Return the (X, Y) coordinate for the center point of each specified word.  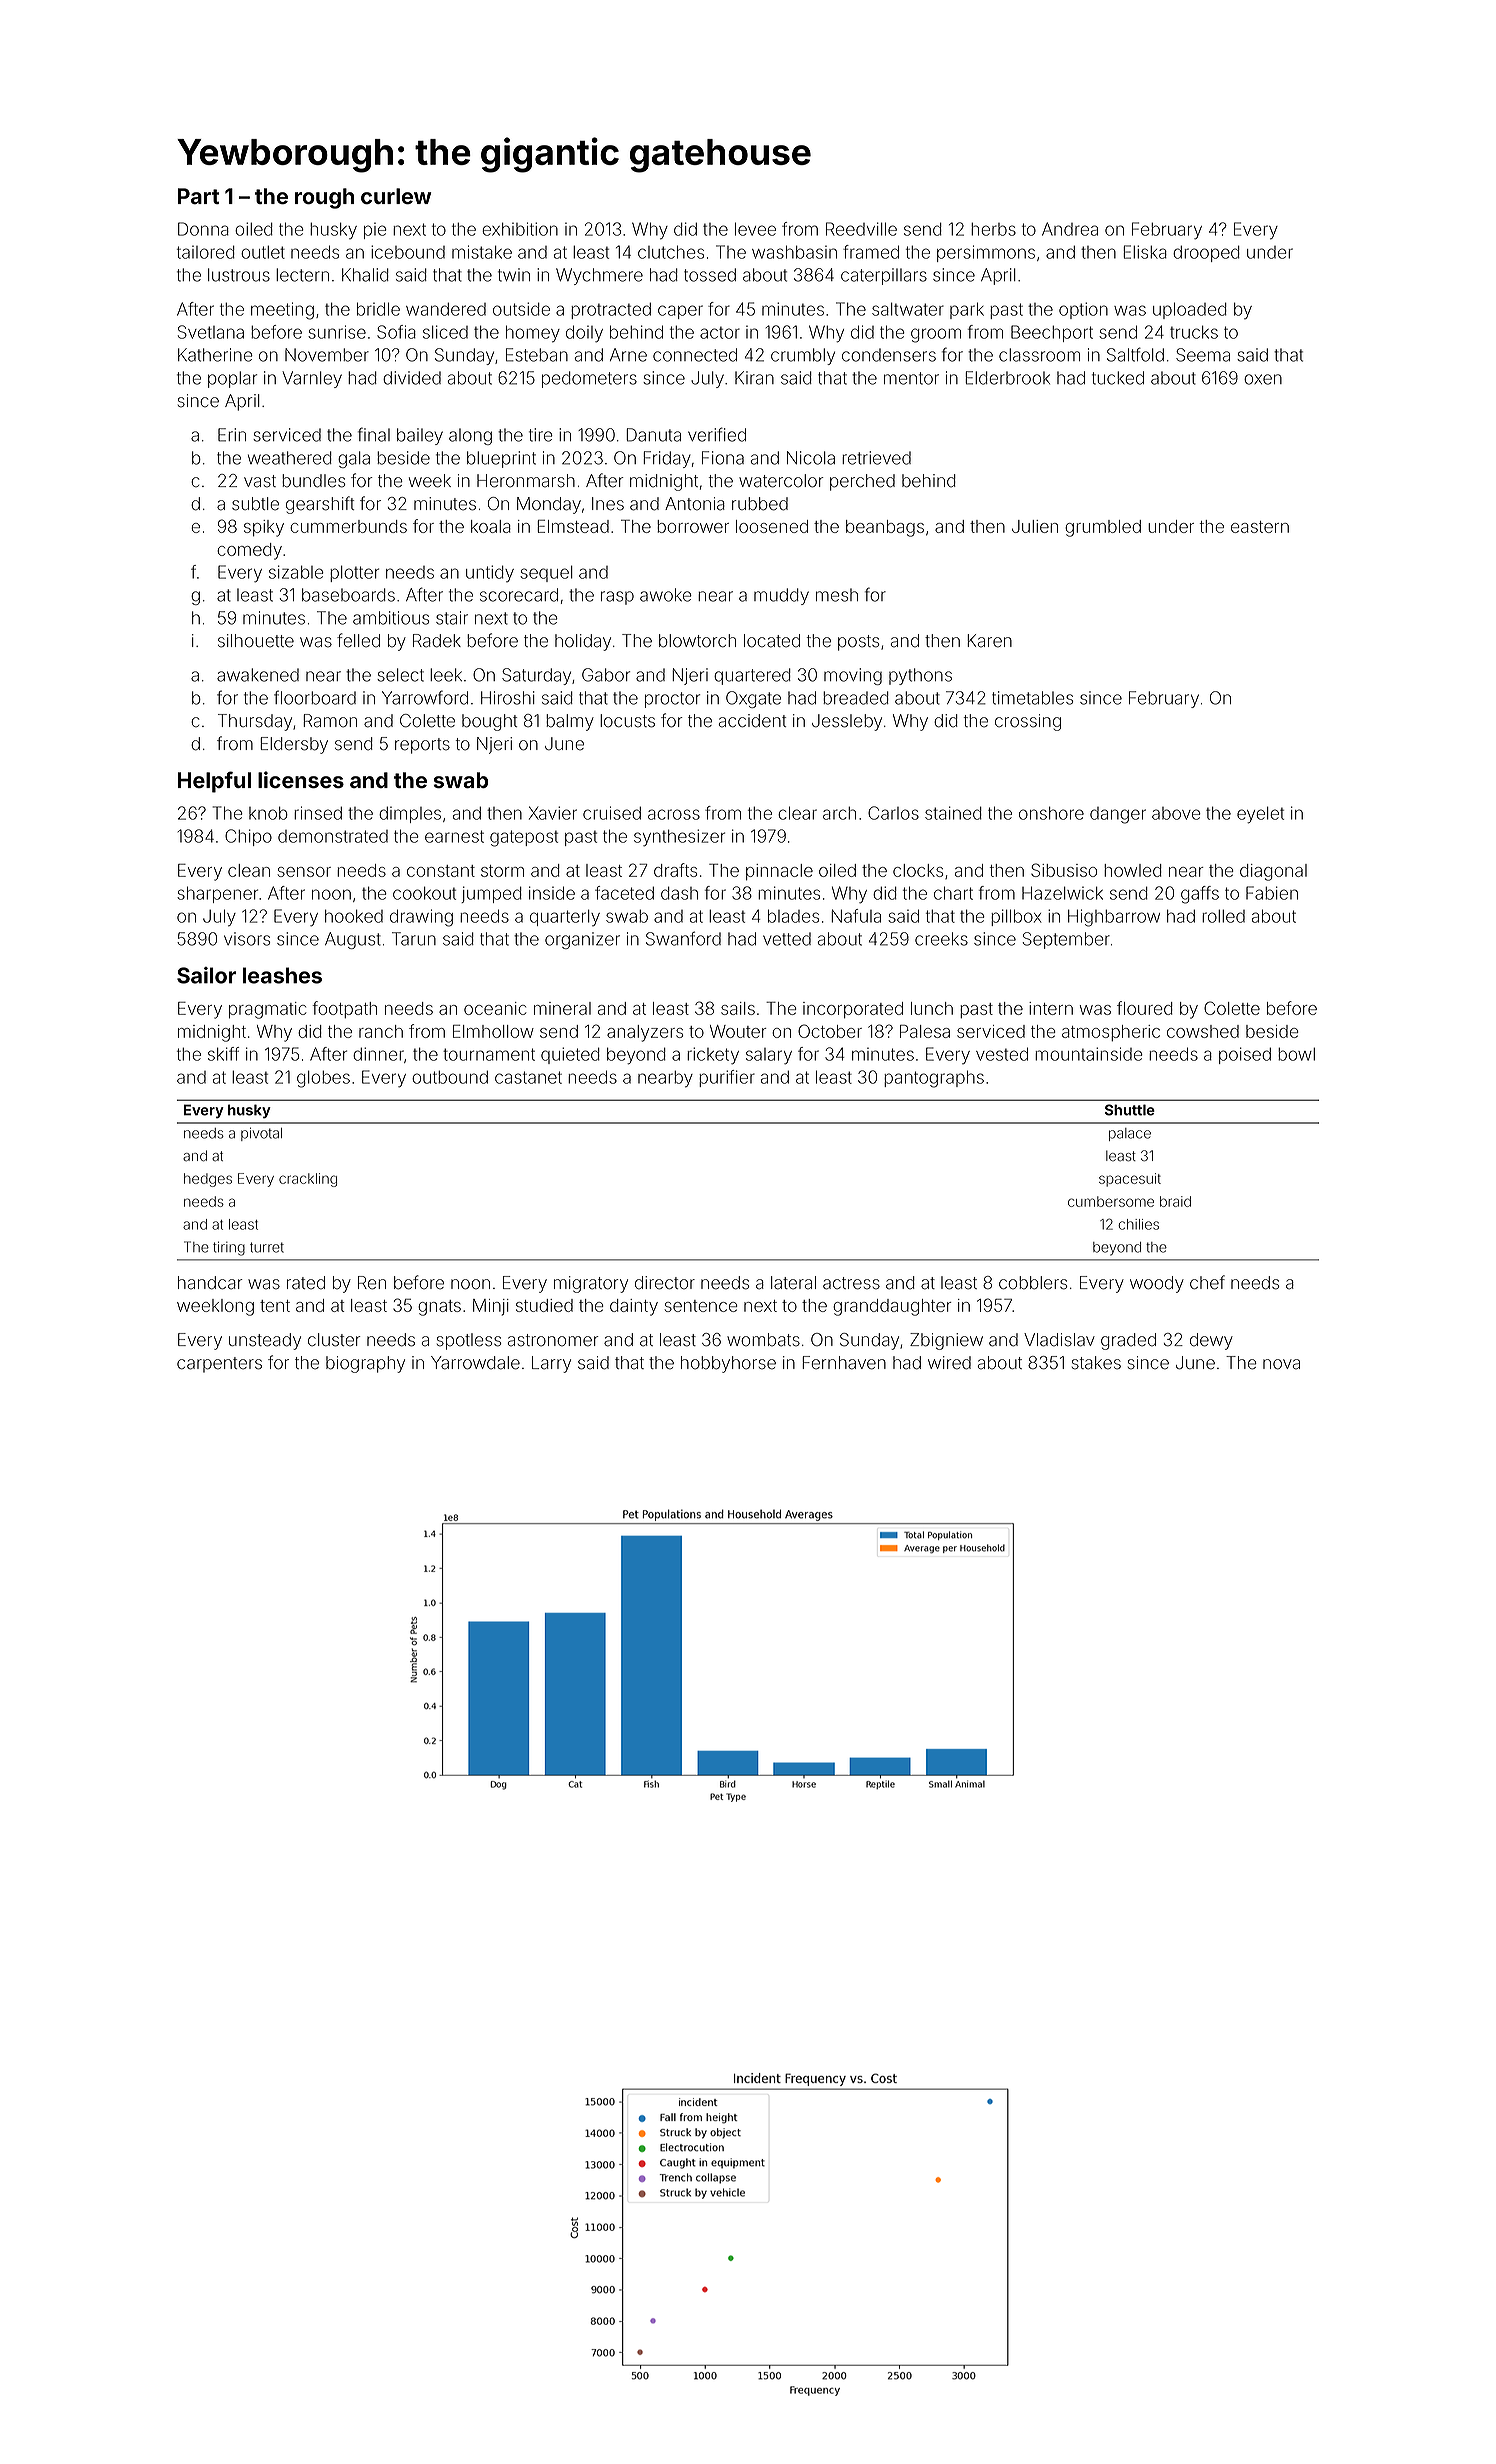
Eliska (1145, 252)
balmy (570, 722)
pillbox (1016, 917)
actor (720, 333)
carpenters (219, 1365)
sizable (296, 572)
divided (412, 378)
